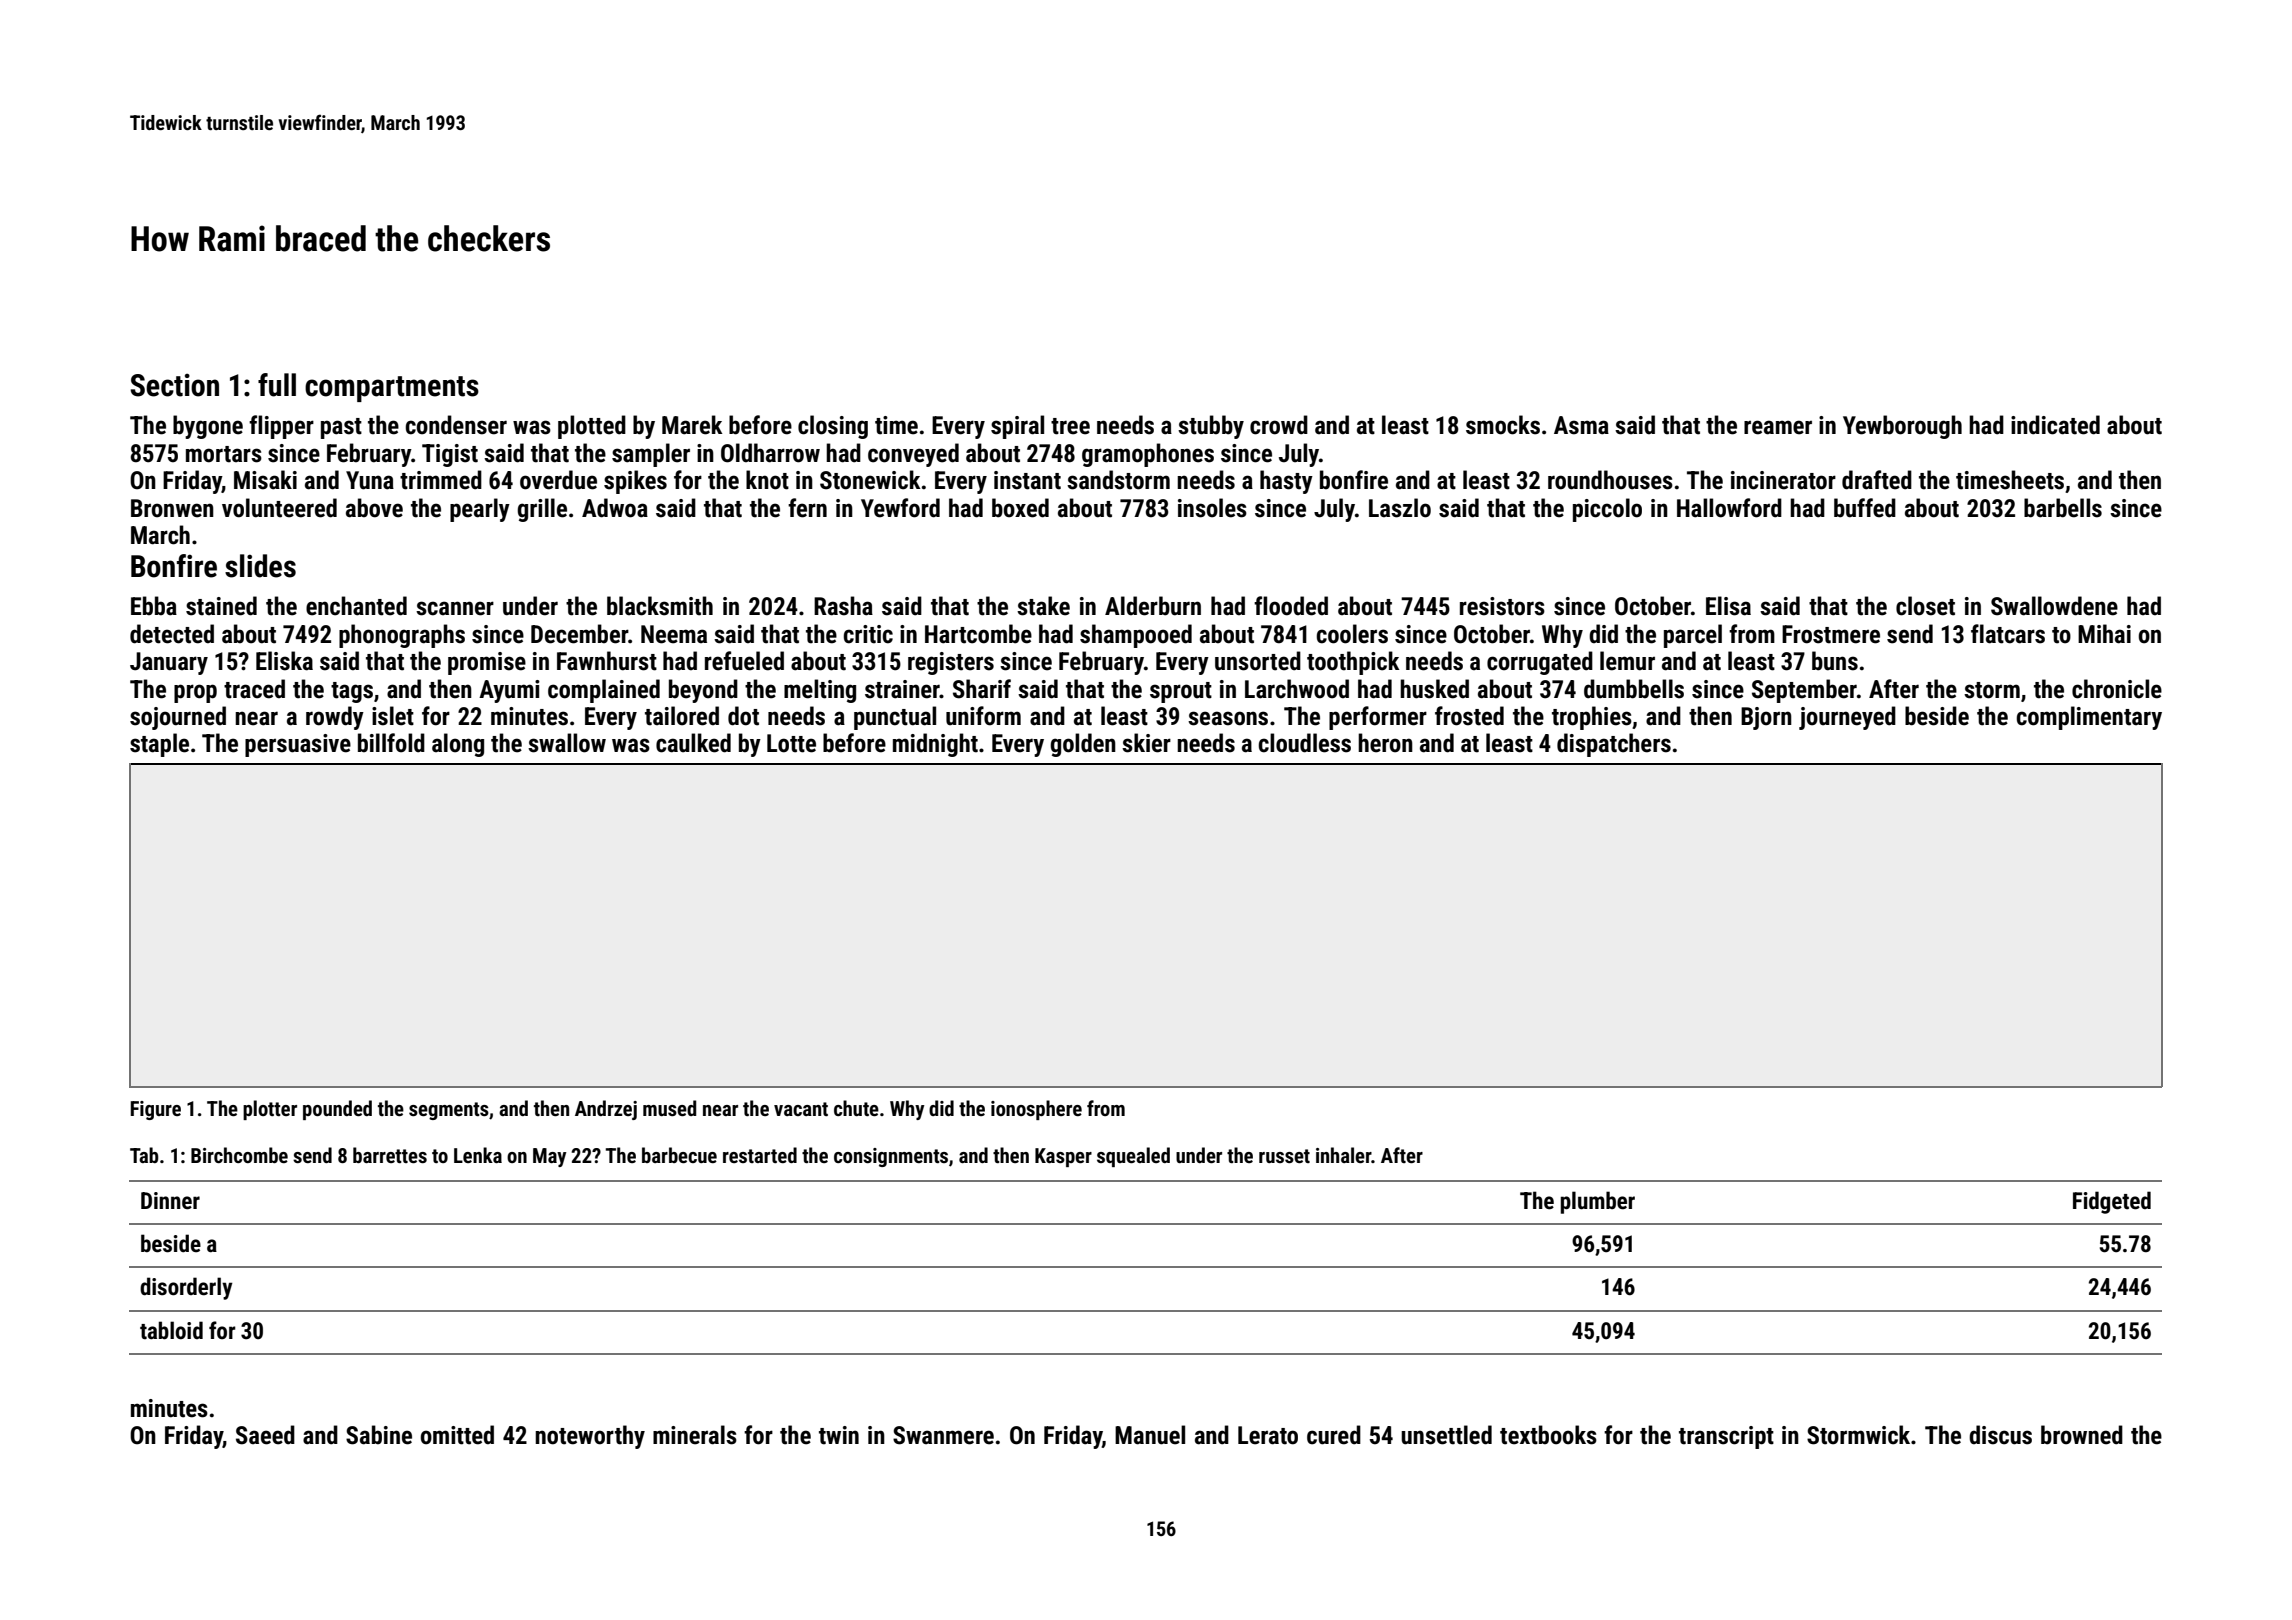 The image size is (2292, 1620). What do you see at coordinates (1133, 1157) in the screenshot?
I see `squealed` at bounding box center [1133, 1157].
